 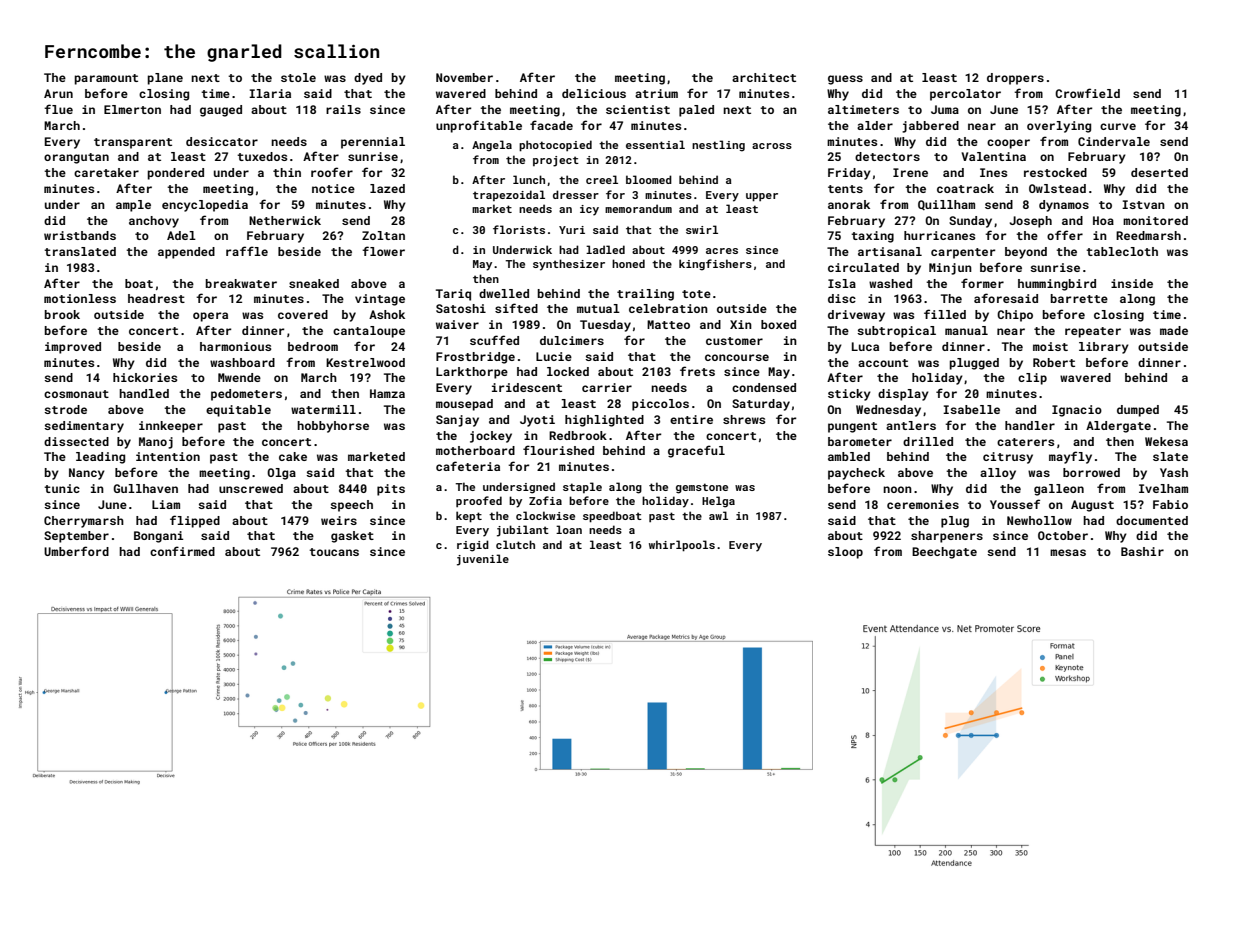 What do you see at coordinates (133, 206) in the document?
I see `ample` at bounding box center [133, 206].
